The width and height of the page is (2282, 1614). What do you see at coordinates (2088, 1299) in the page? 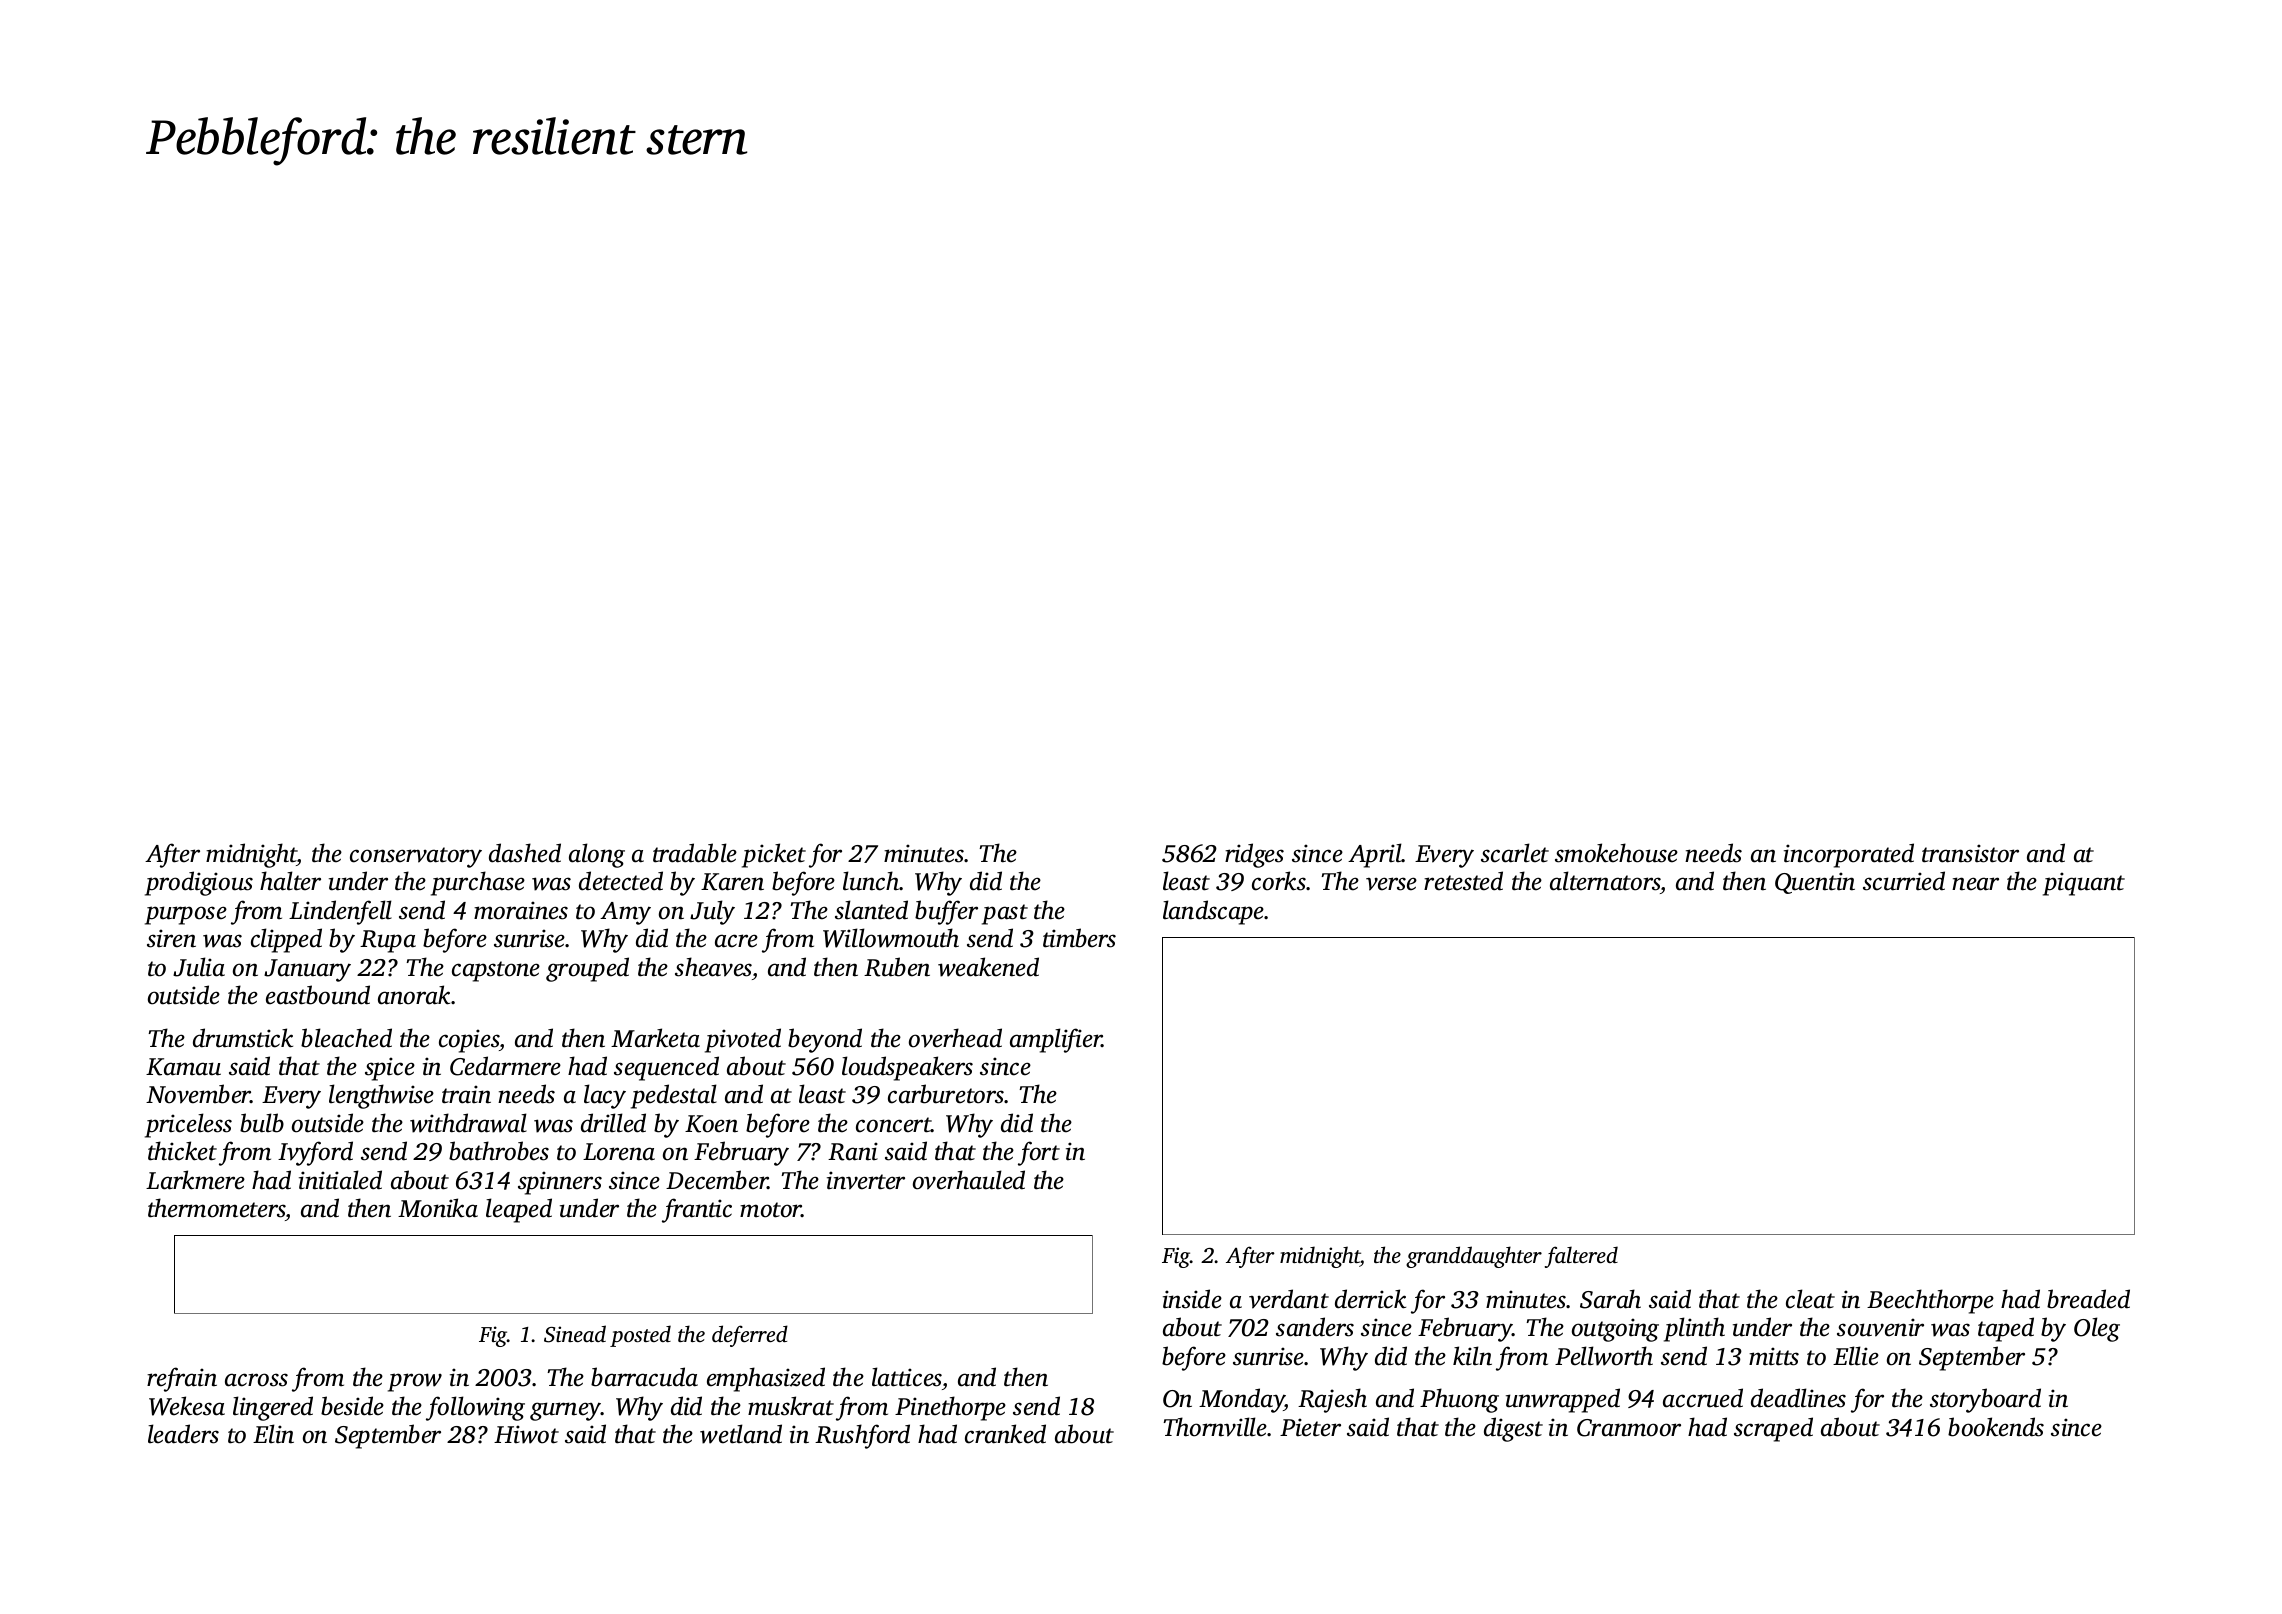
I see `breaded` at bounding box center [2088, 1299].
